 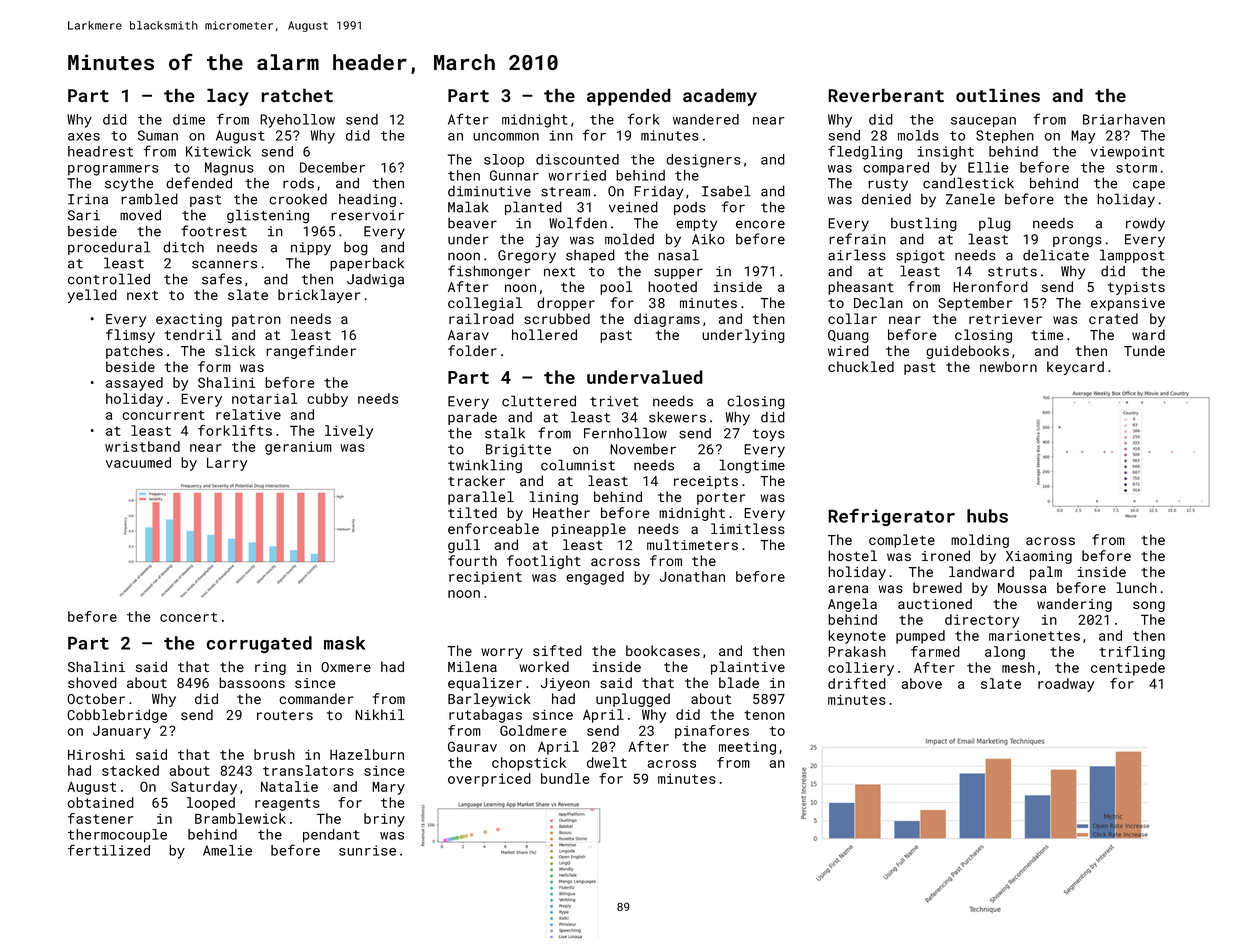 I want to click on pods, so click(x=690, y=208).
